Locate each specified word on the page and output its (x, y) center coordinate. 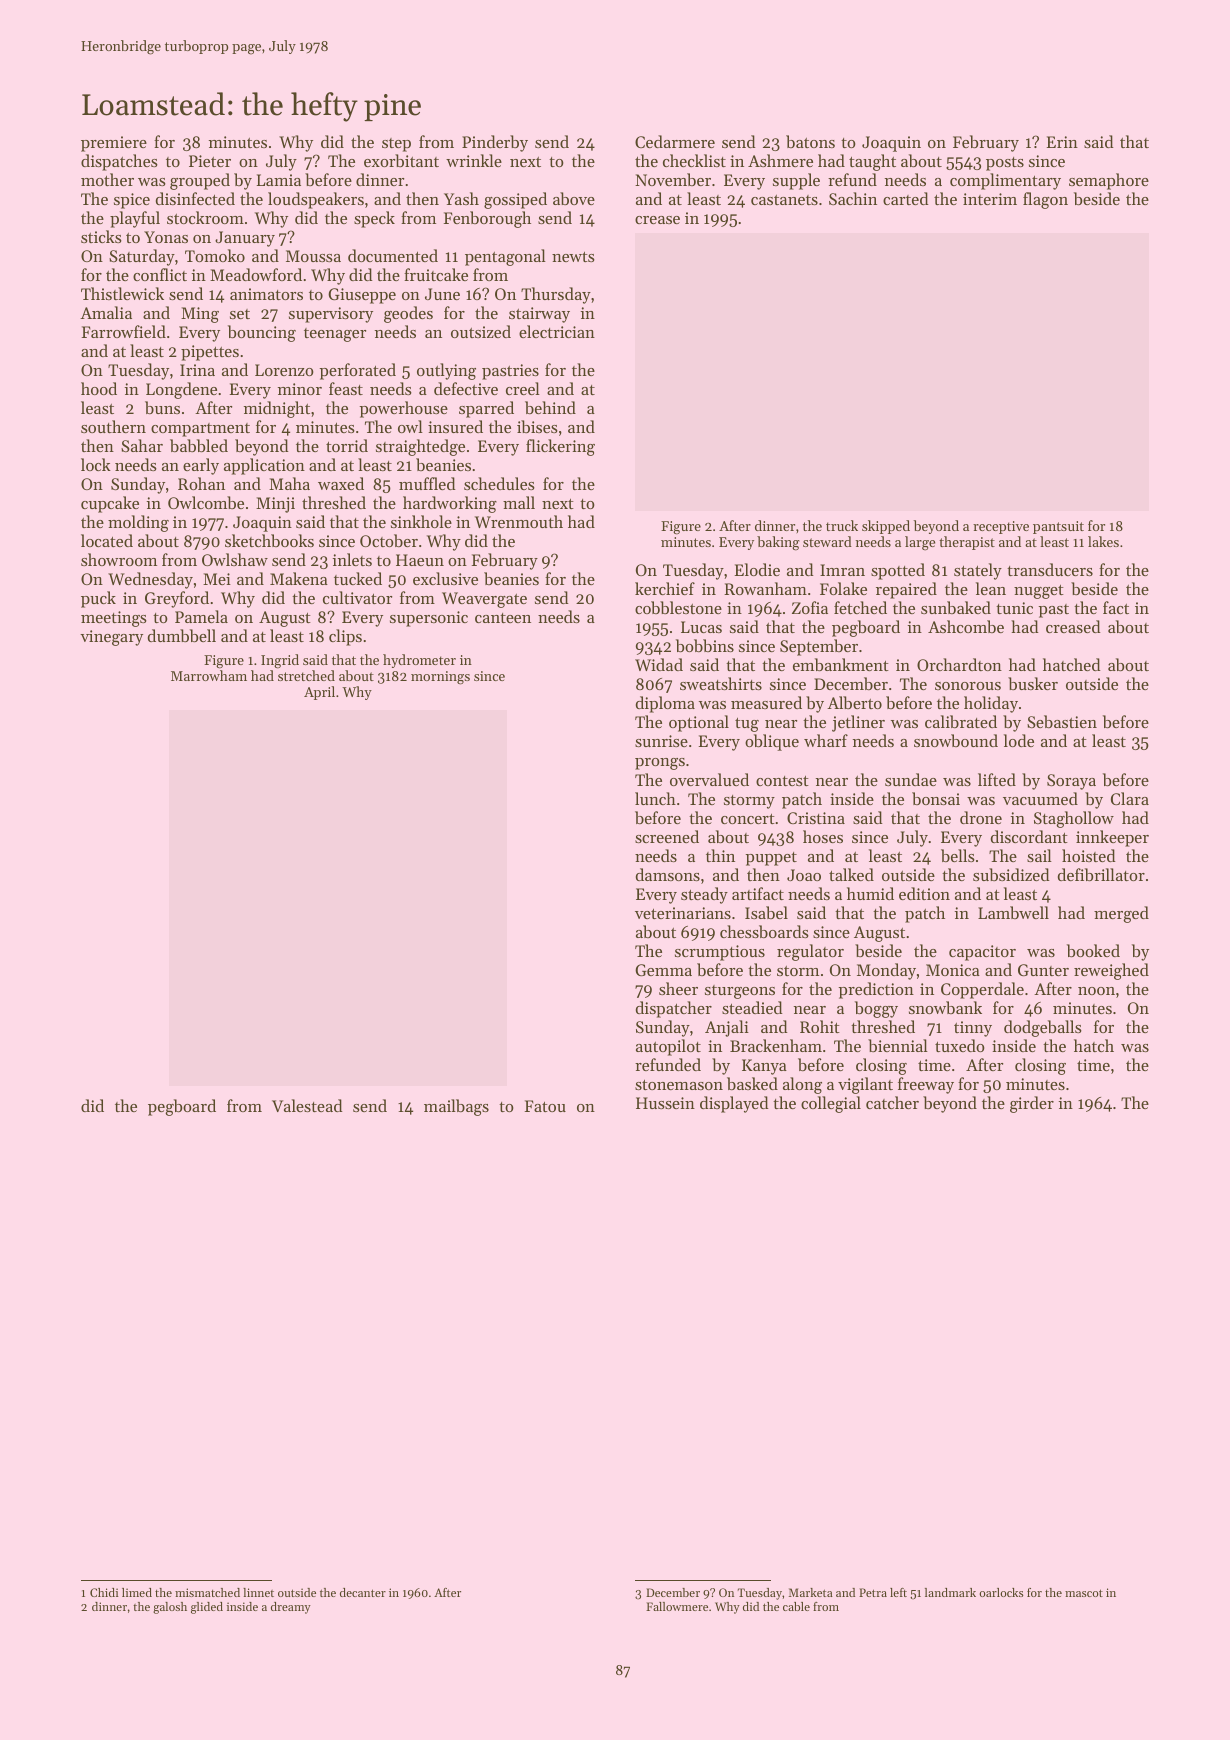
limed (137, 1592)
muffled (427, 483)
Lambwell (1013, 912)
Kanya (764, 1067)
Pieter (210, 161)
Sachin (853, 198)
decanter (363, 1592)
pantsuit (1058, 527)
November (673, 179)
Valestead (307, 1105)
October (389, 540)
